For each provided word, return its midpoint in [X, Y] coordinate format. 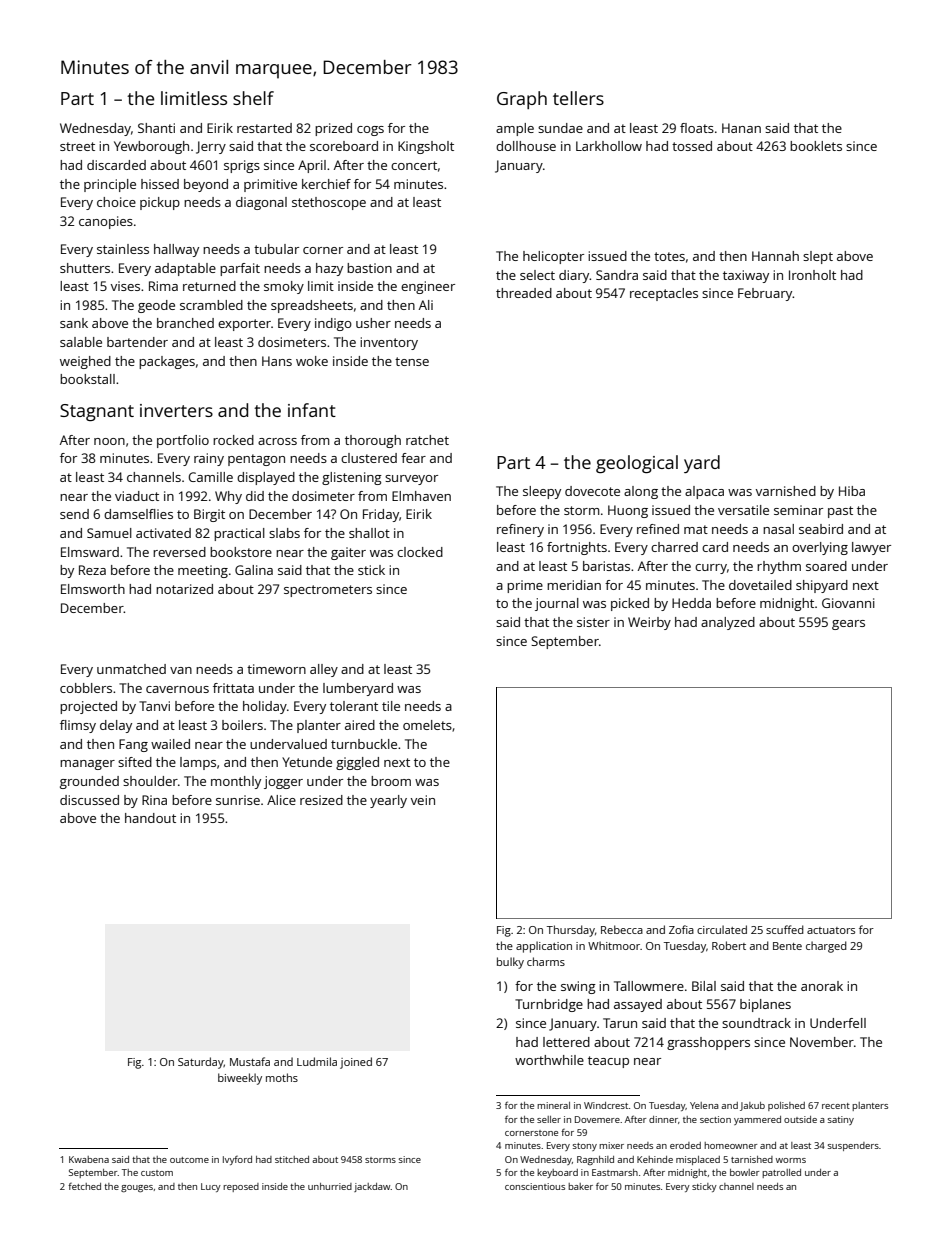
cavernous [177, 689]
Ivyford [237, 1160]
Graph [522, 100]
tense [412, 361]
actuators [831, 930]
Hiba [852, 491]
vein [423, 800]
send [74, 514]
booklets [816, 146]
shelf [253, 98]
